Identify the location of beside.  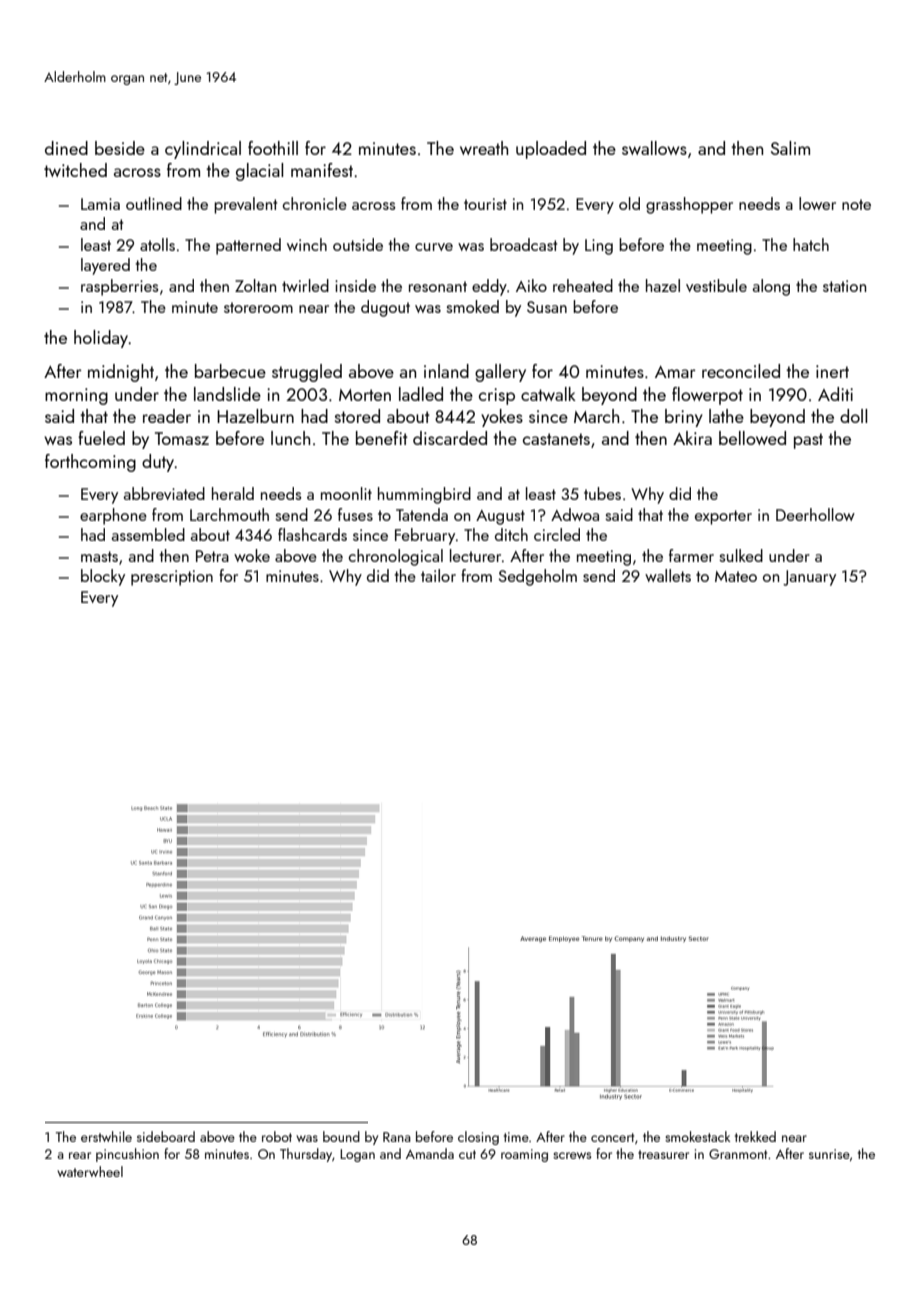
(120, 148).
